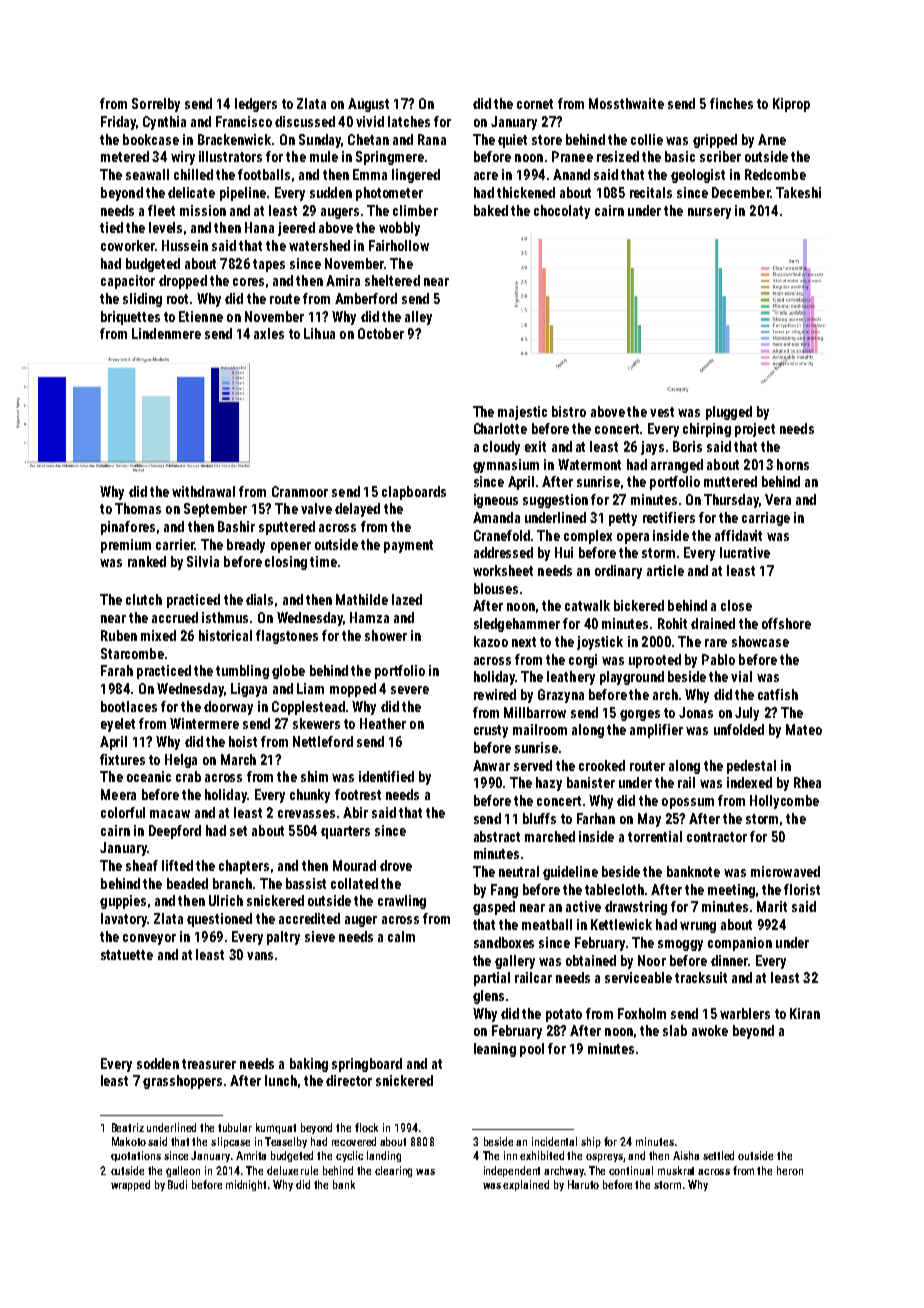 The width and height of the image is (924, 1308). I want to click on leaning, so click(495, 1050).
